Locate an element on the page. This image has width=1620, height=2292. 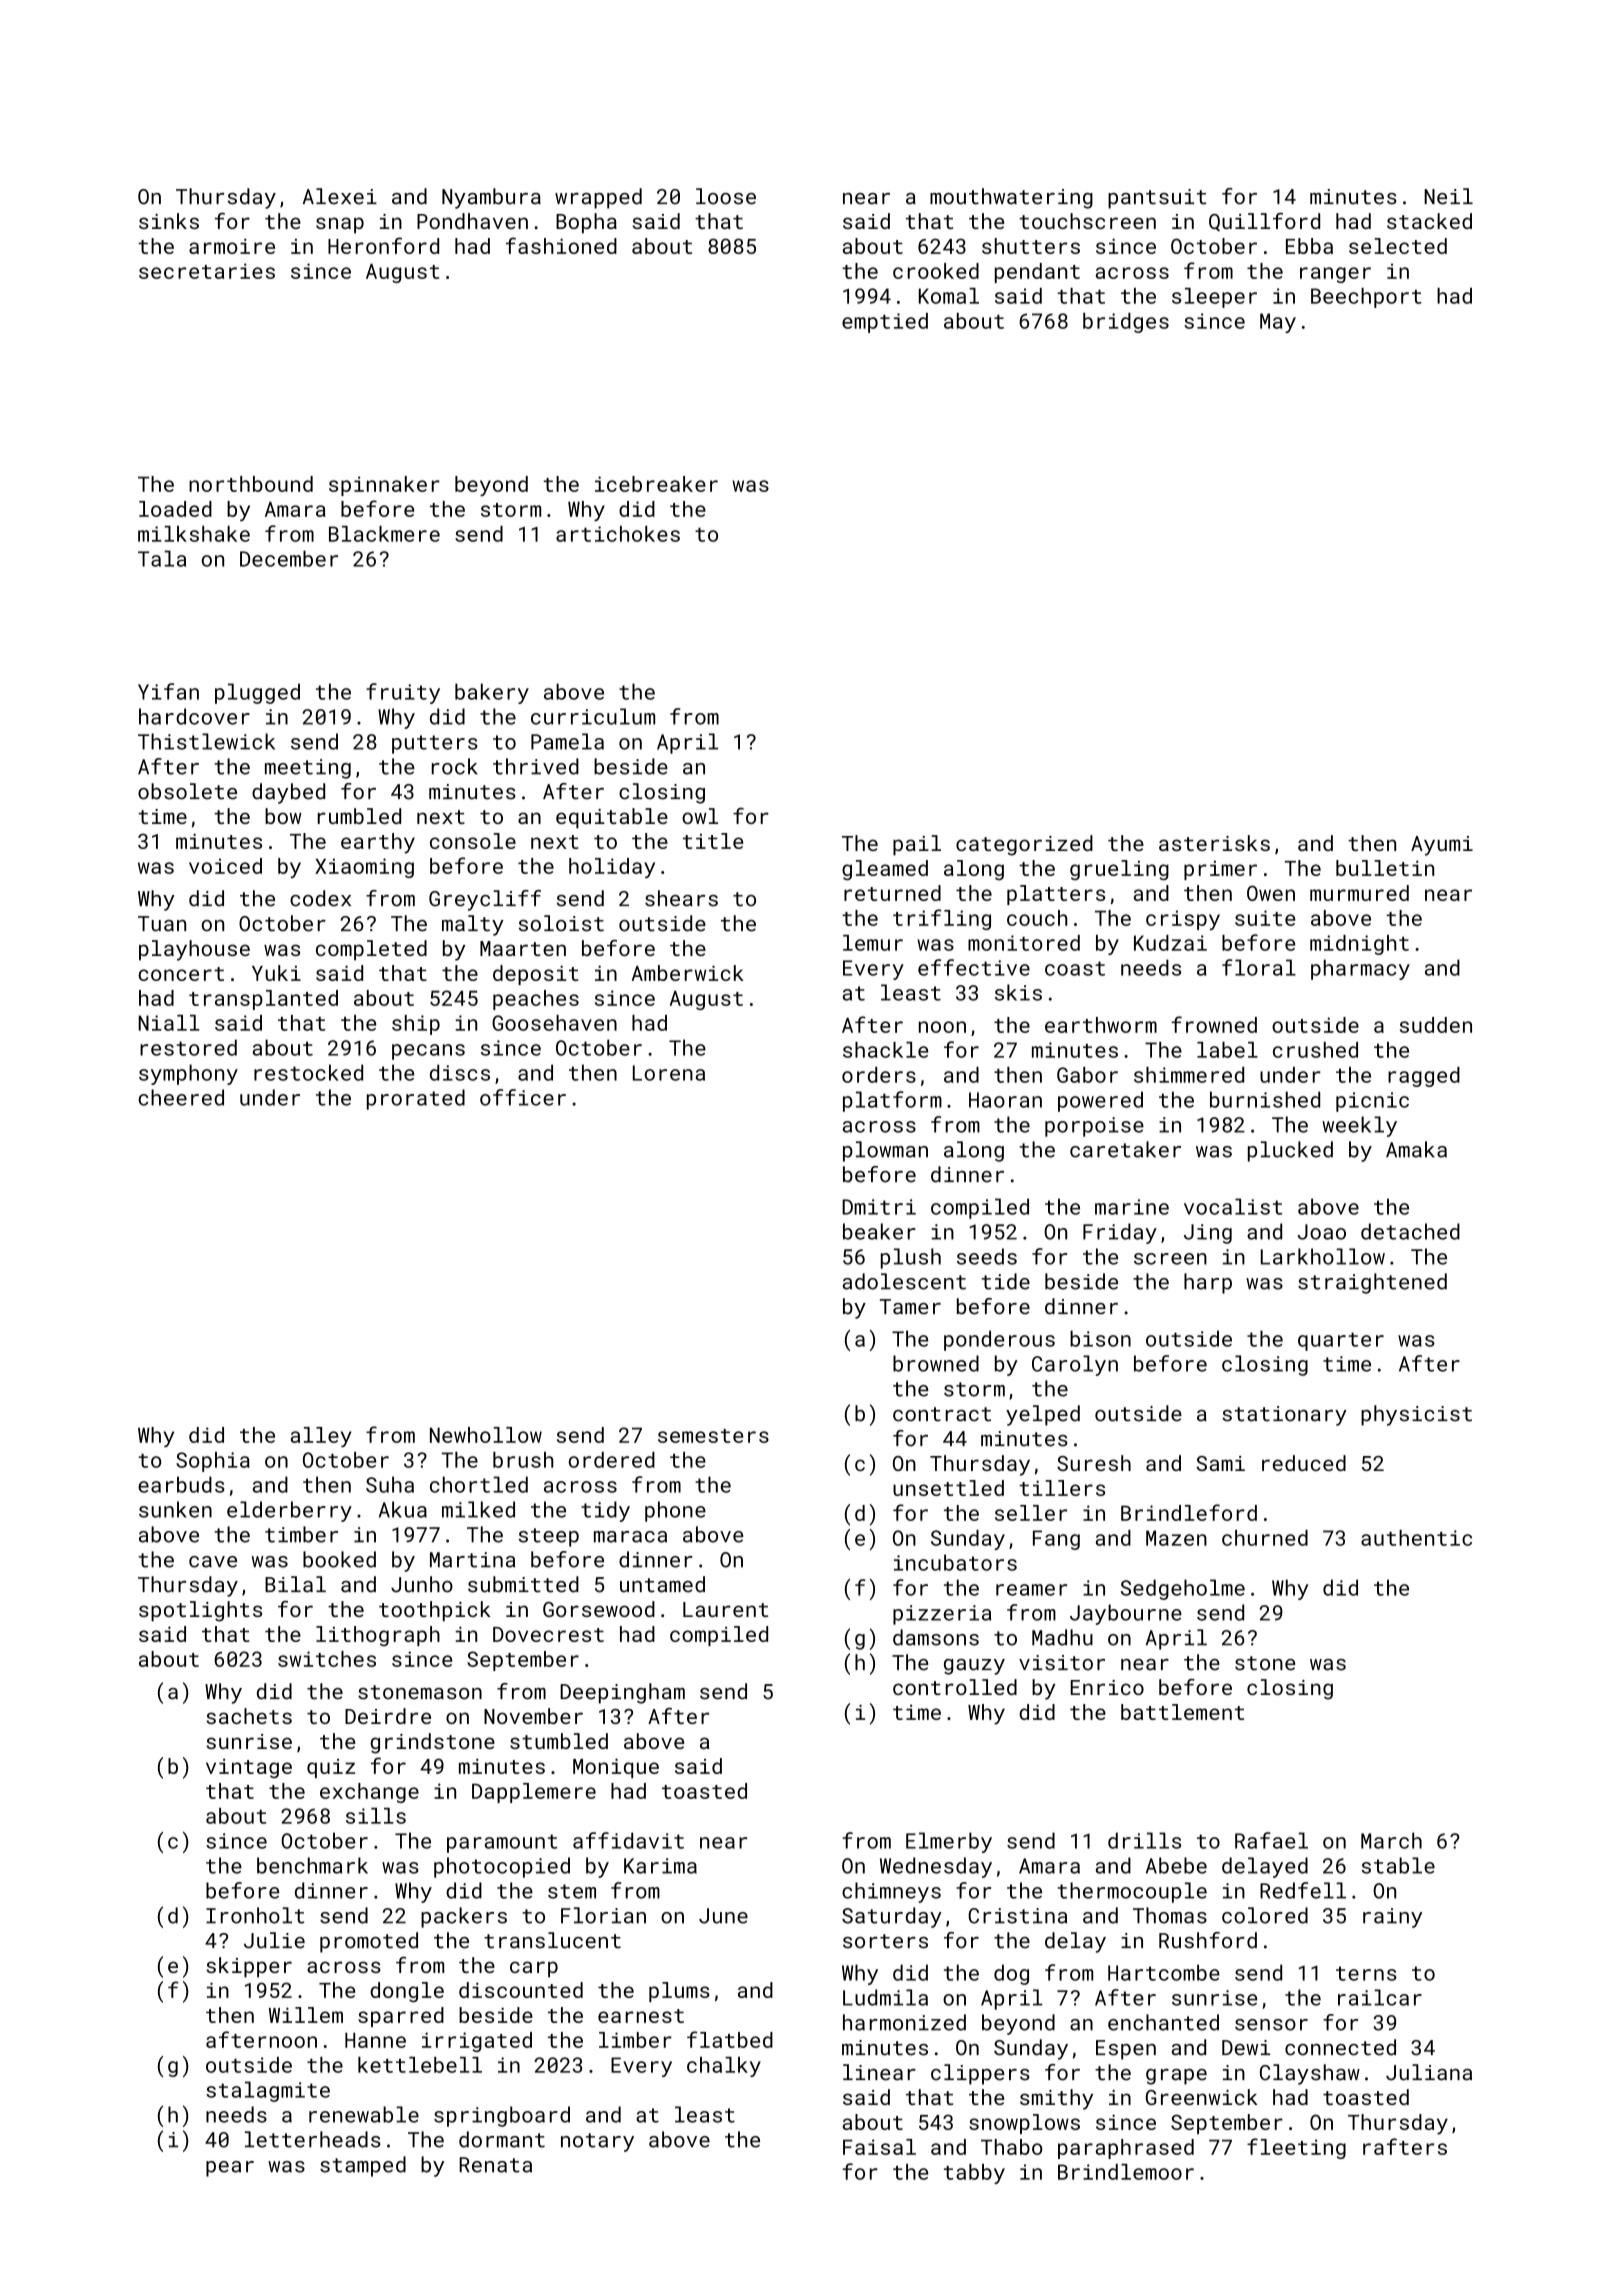
asterisks is located at coordinates (1214, 843).
